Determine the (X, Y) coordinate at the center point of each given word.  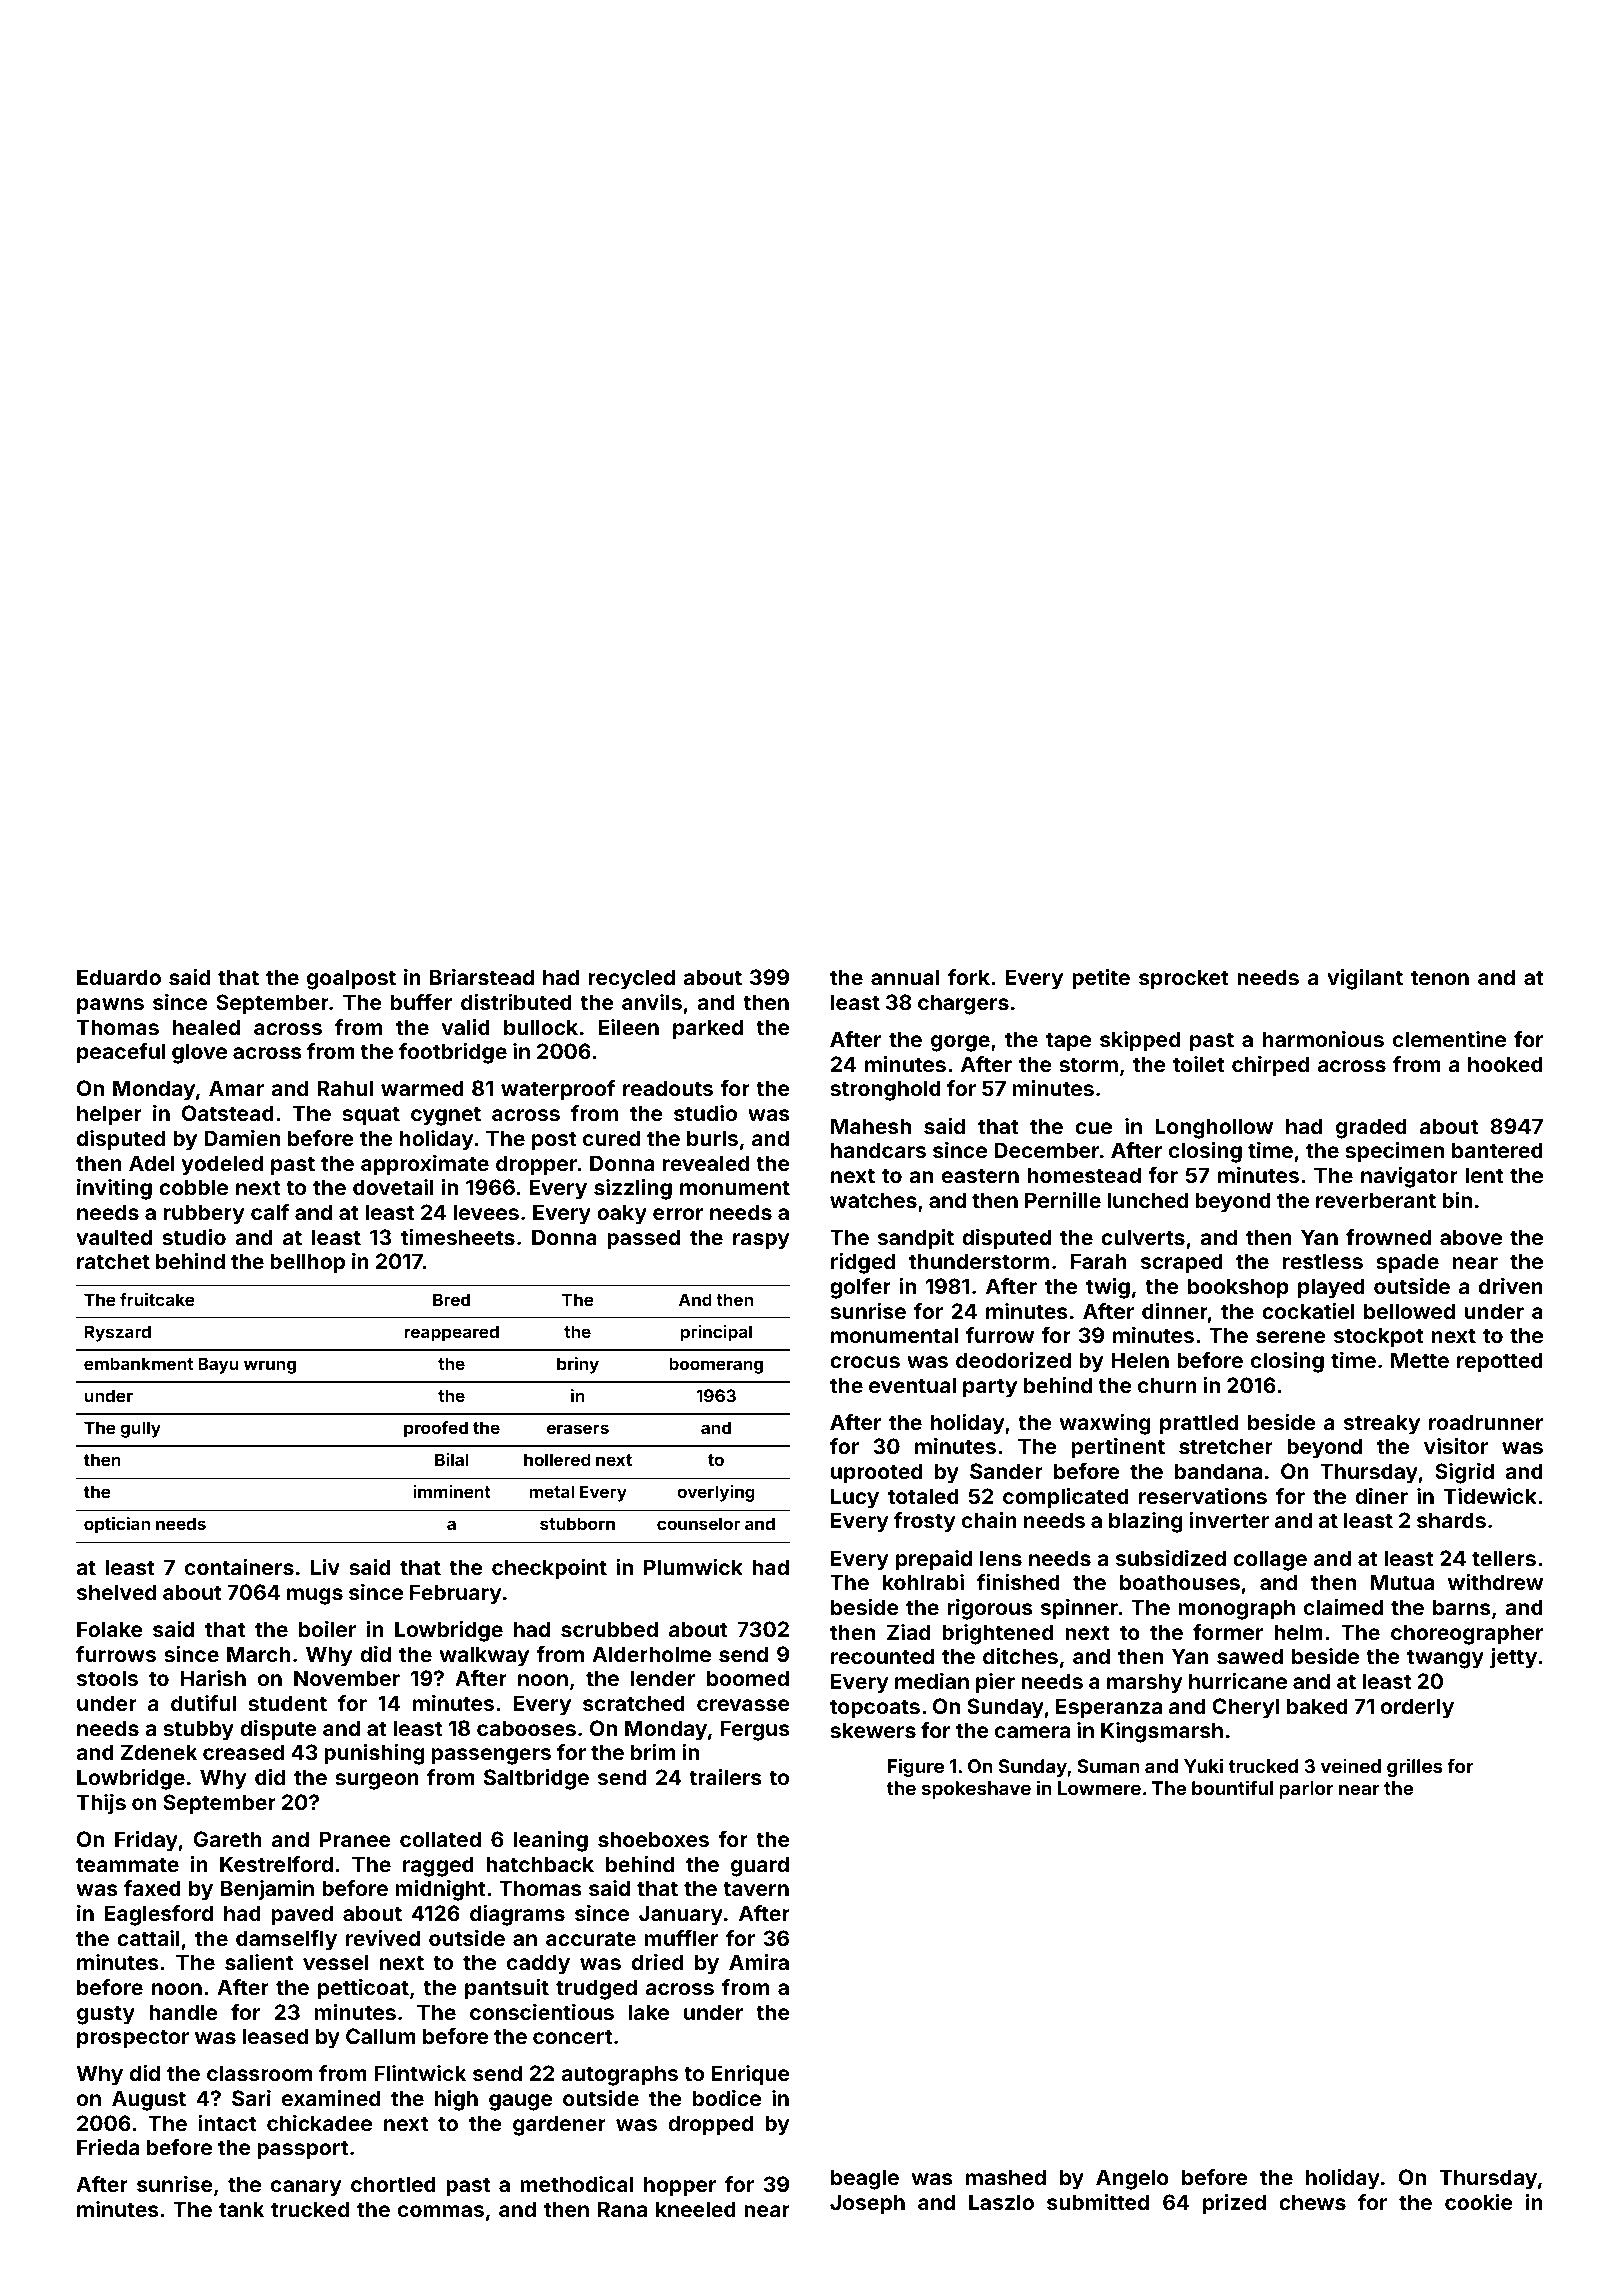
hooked (1505, 1064)
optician (117, 1525)
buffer (421, 1002)
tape (1068, 1042)
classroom (259, 2073)
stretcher (1226, 1446)
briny (578, 1365)
